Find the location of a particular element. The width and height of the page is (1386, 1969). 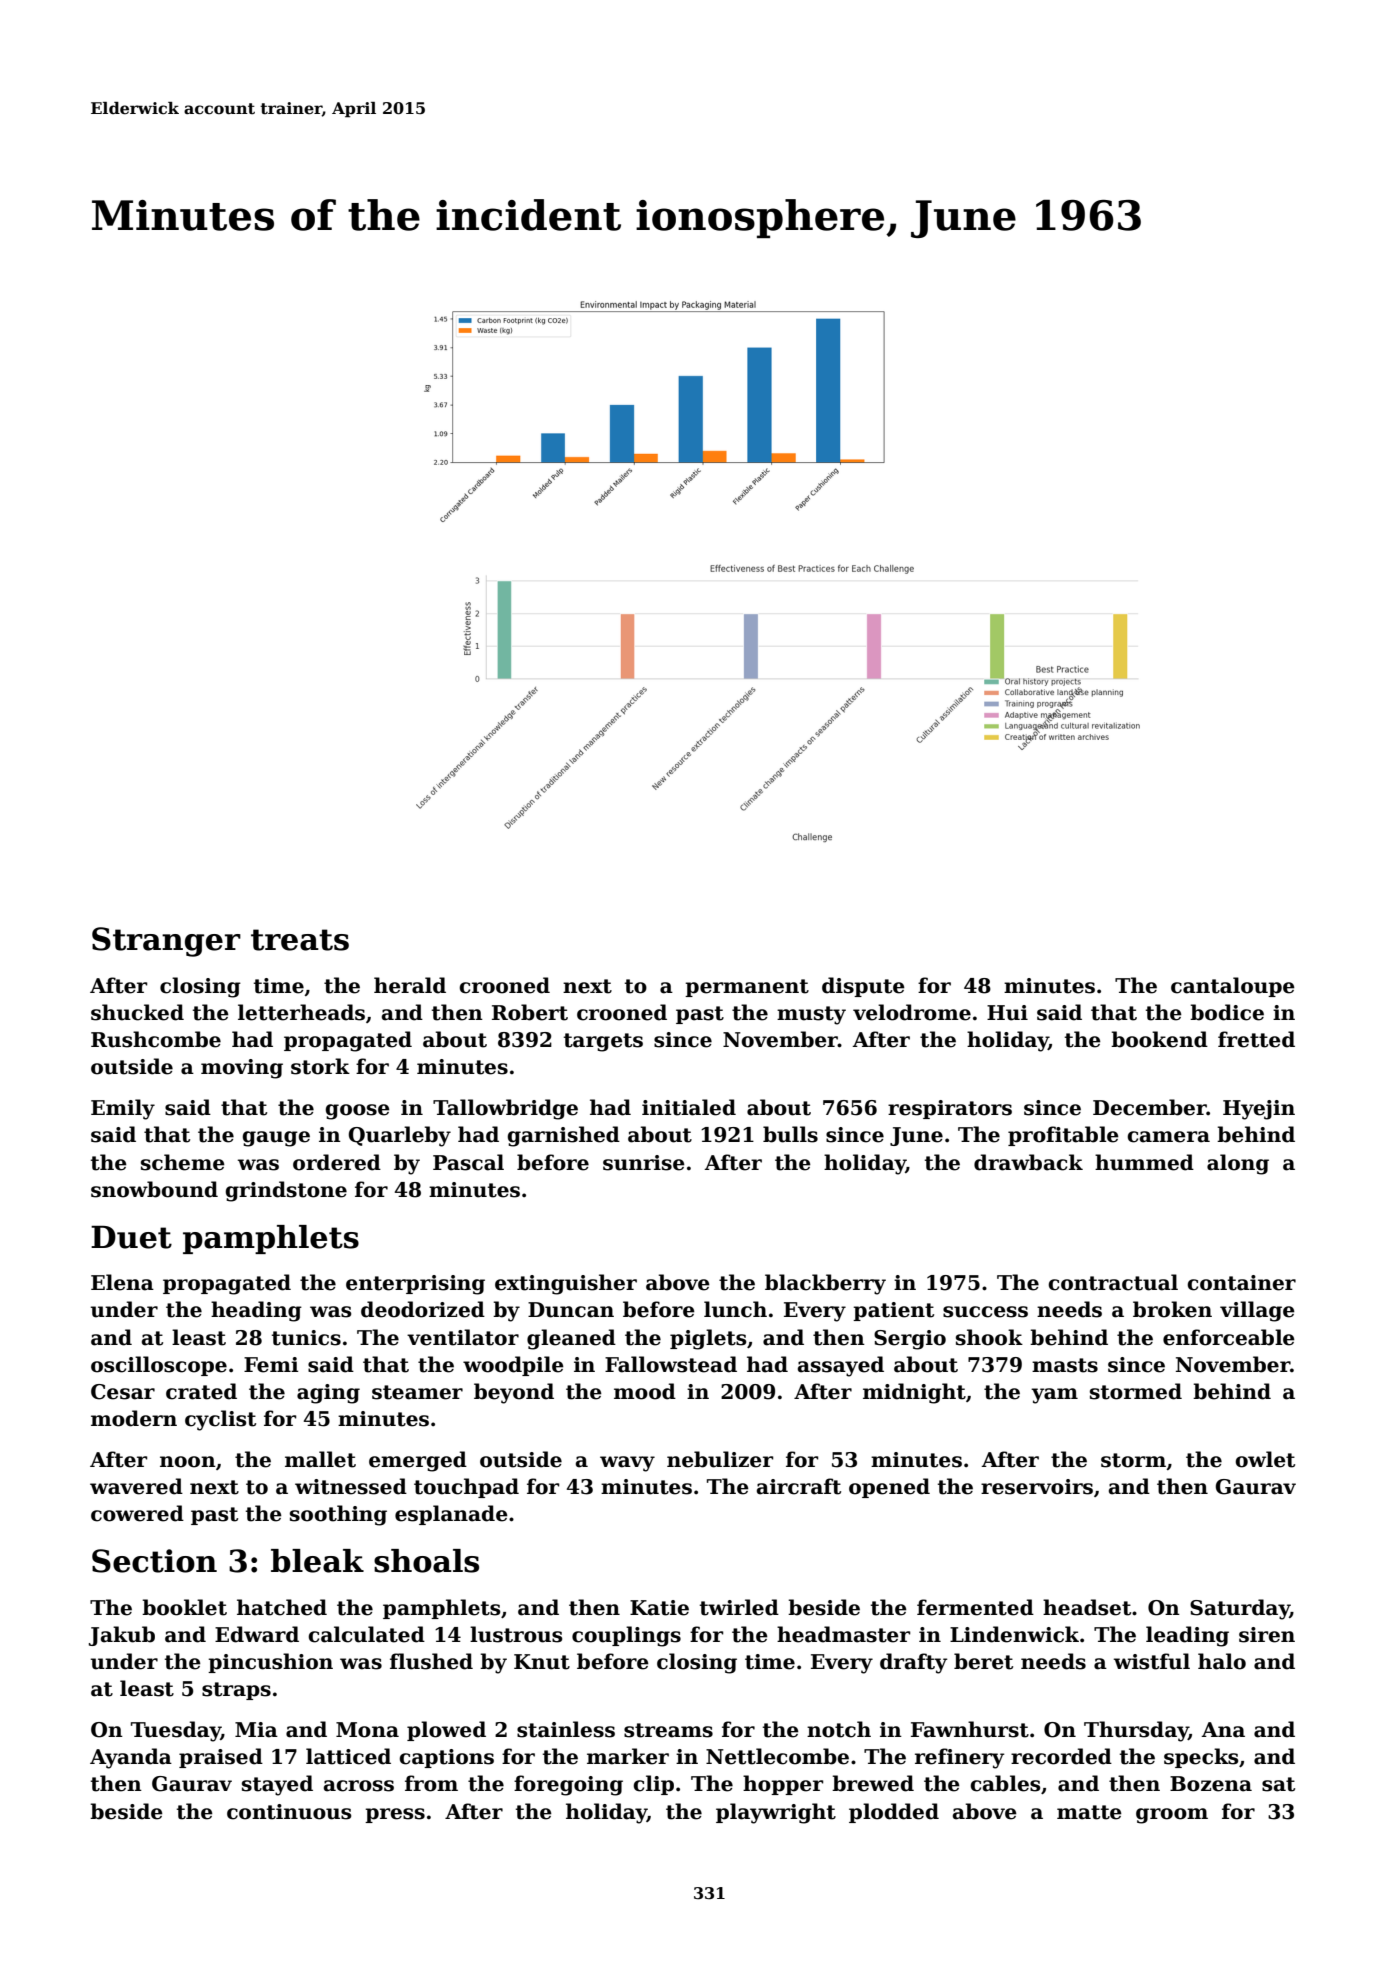

Ayanda is located at coordinates (131, 1758).
